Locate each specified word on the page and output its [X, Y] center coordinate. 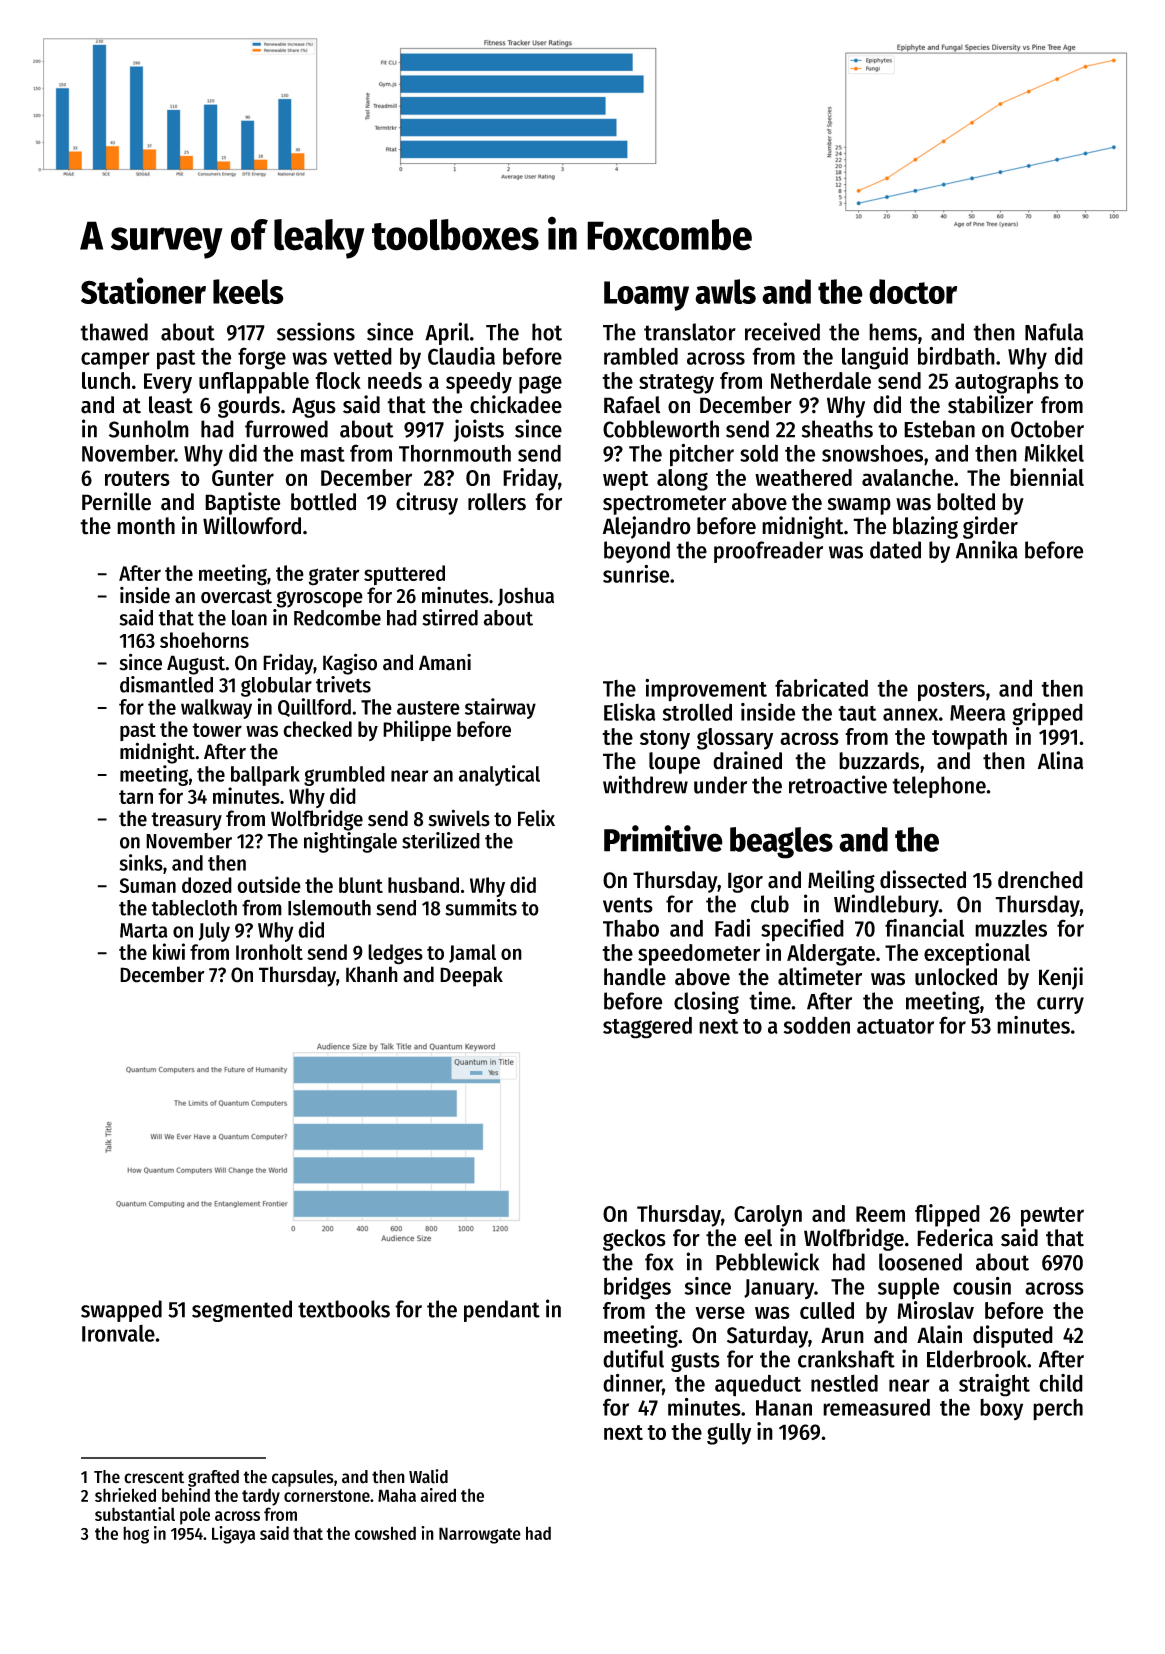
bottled [323, 502]
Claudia [461, 356]
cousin [982, 1286]
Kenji [1061, 978]
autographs [1007, 383]
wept [625, 481]
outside [269, 884]
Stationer [143, 290]
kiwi [169, 951]
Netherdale [821, 380]
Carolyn [768, 1216]
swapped [121, 1311]
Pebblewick [767, 1261]
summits [481, 907]
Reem [880, 1214]
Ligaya [233, 1535]
